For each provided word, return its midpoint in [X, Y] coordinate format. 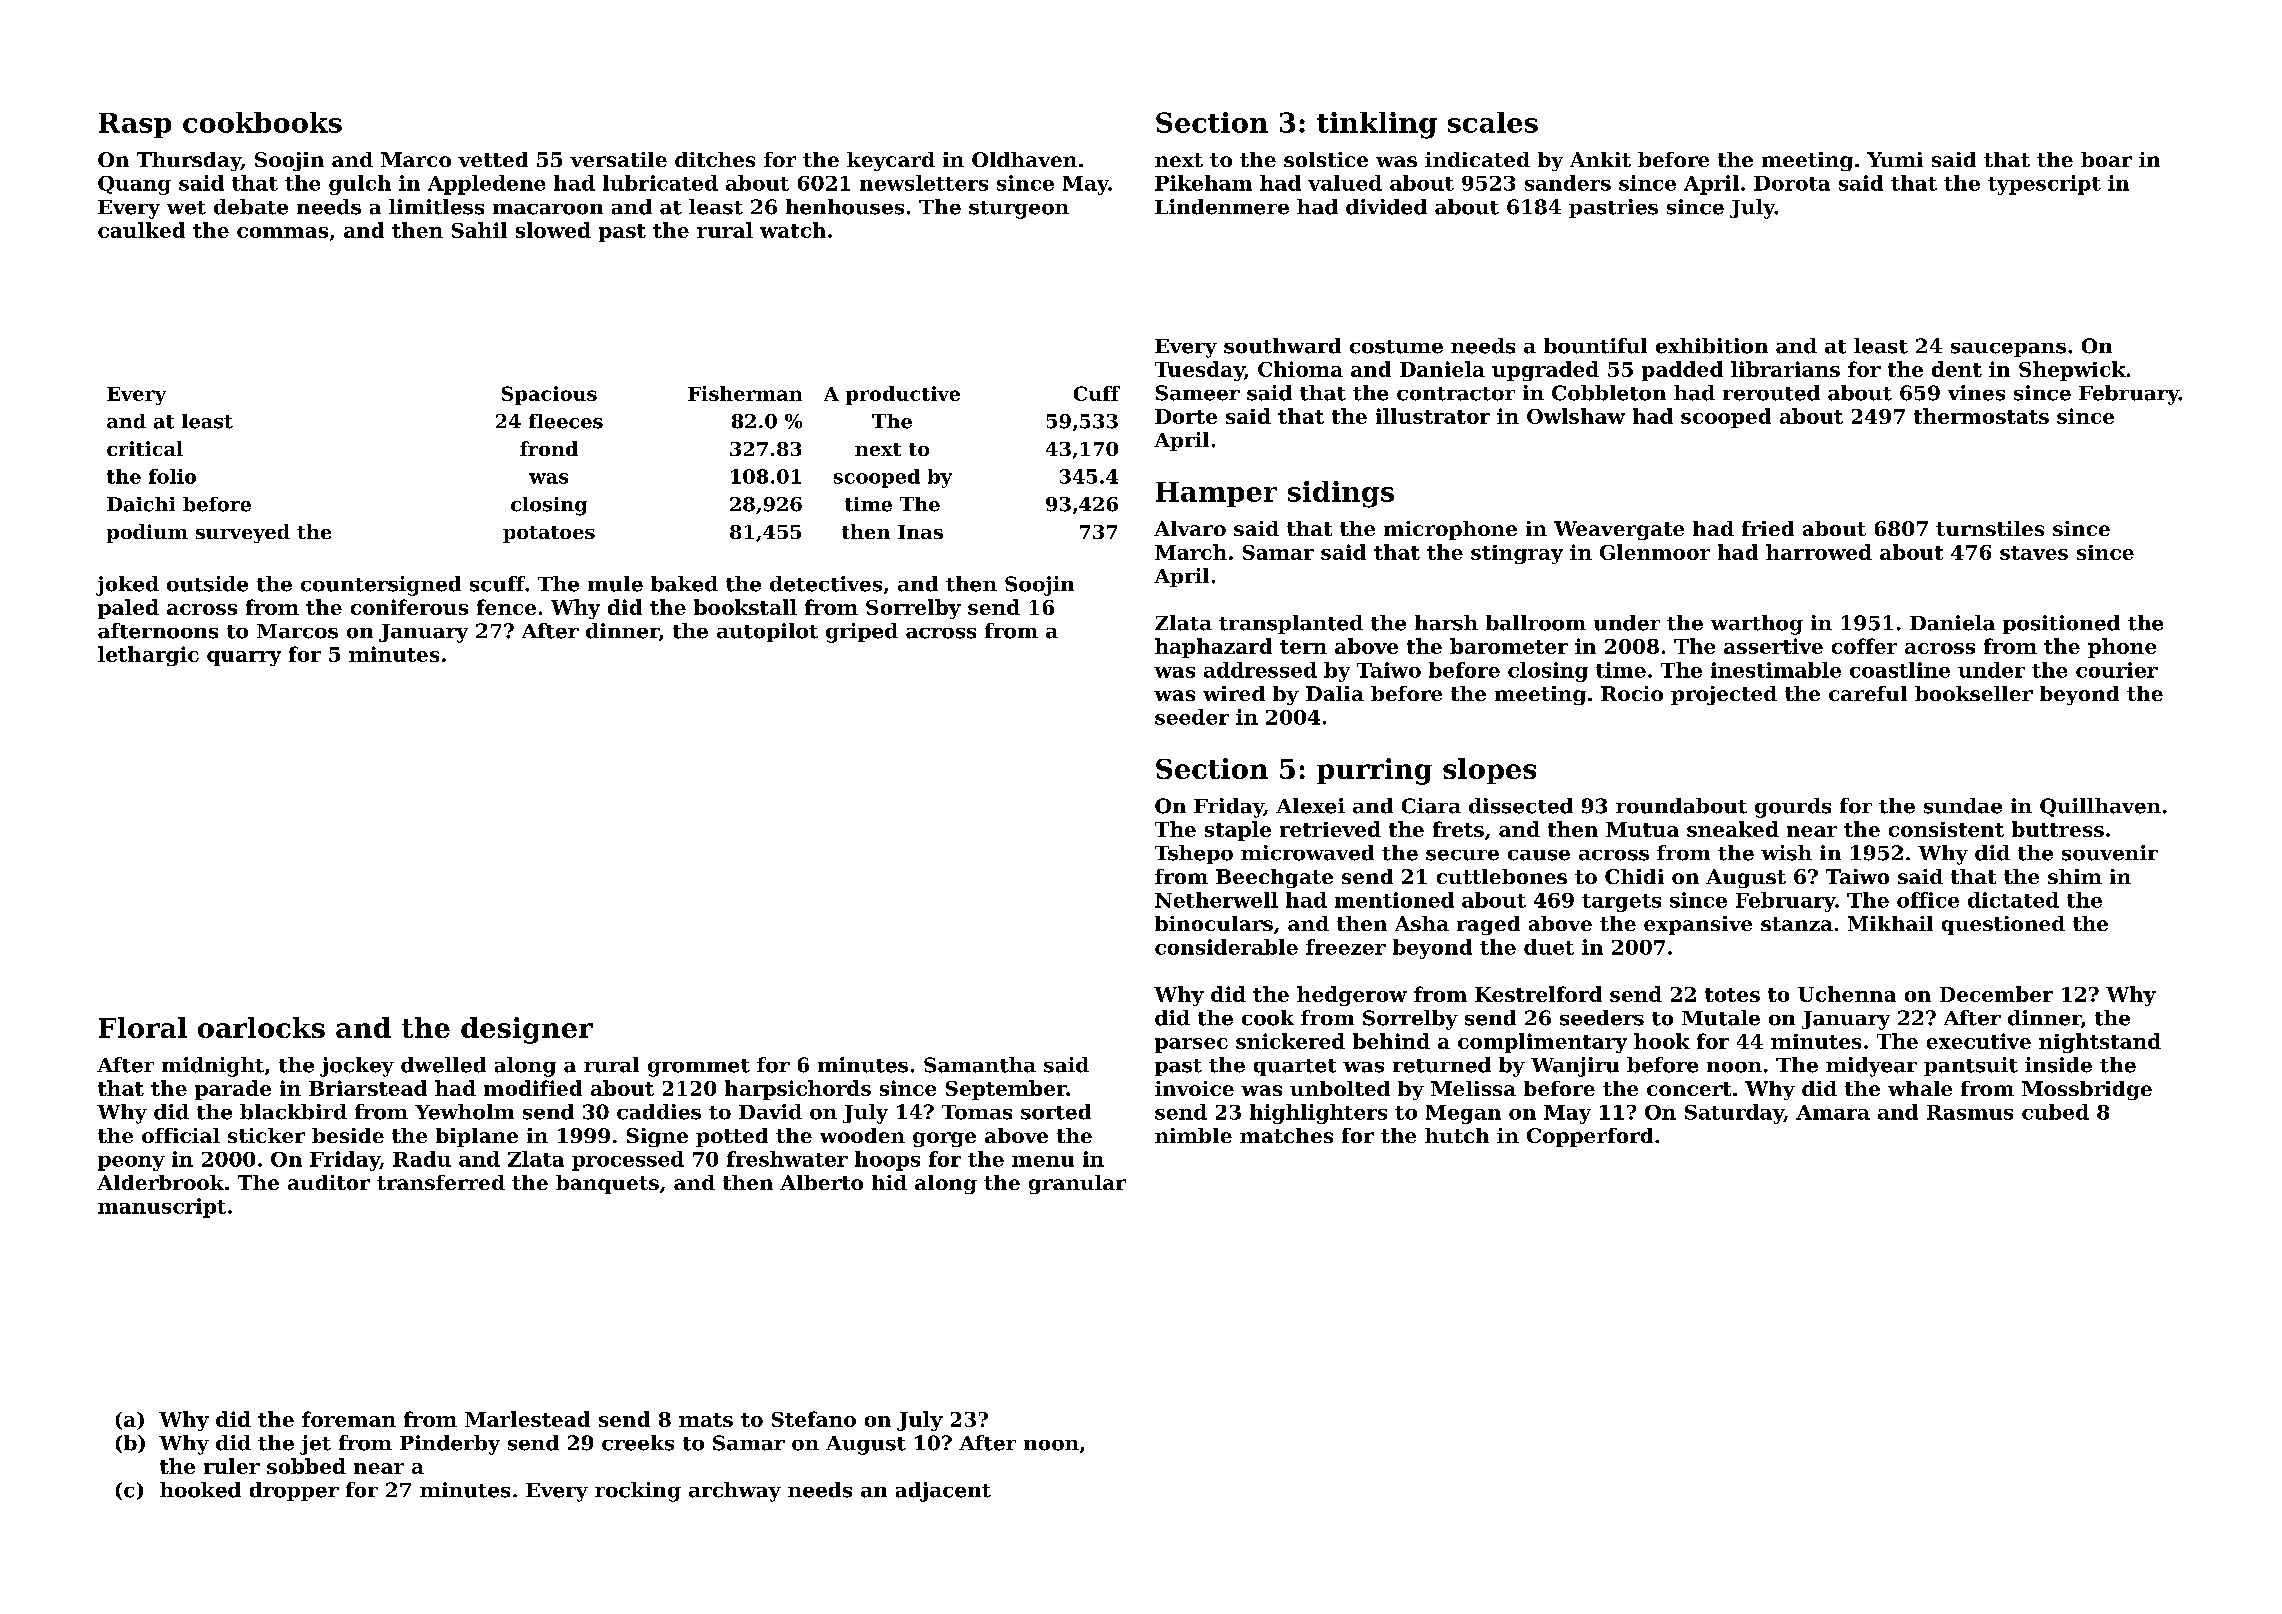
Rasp [135, 125]
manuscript [162, 1208]
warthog [1757, 625]
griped [862, 633]
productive [903, 395]
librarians [1785, 369]
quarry [244, 658]
